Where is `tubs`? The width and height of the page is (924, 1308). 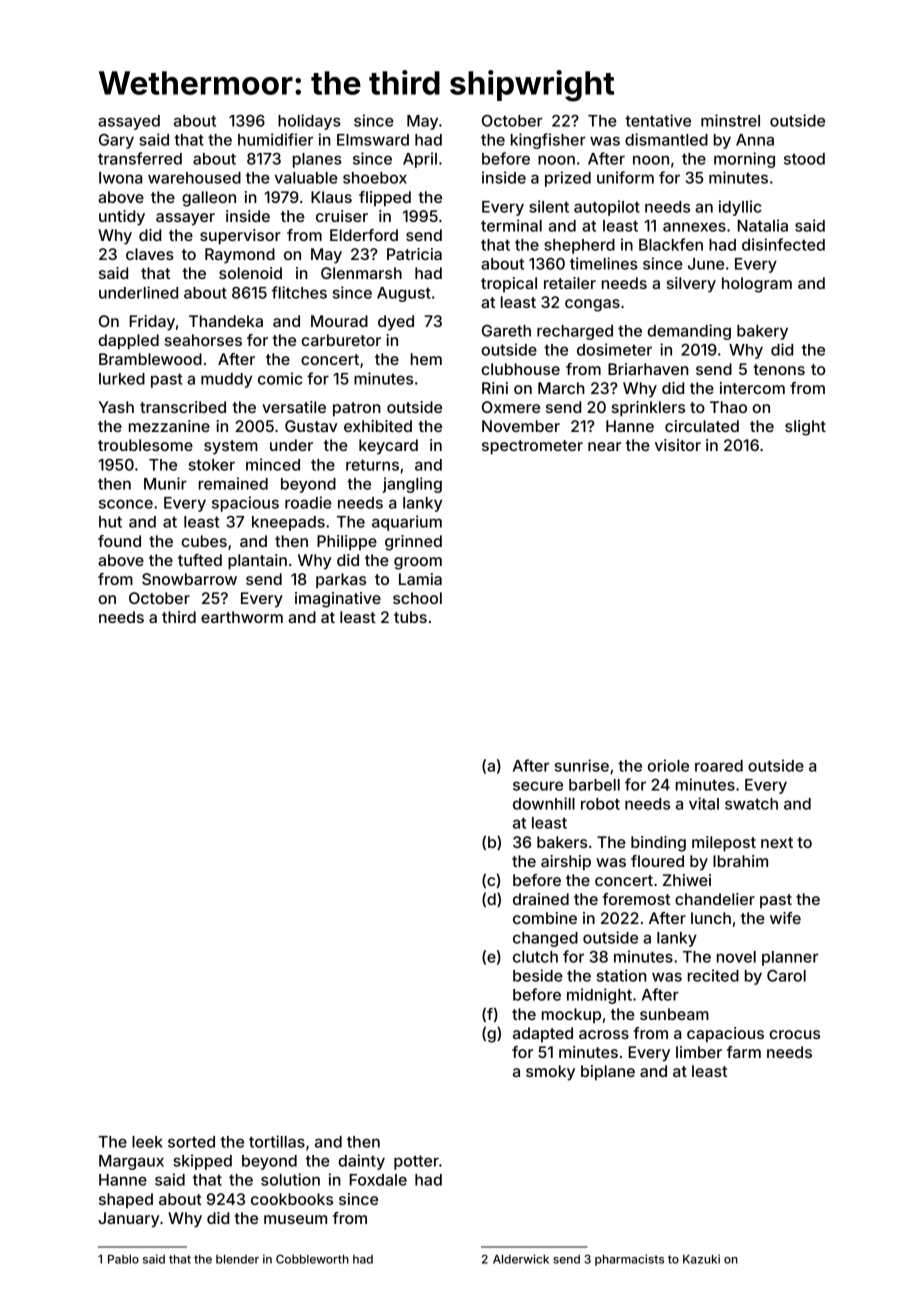
tubs is located at coordinates (410, 617).
